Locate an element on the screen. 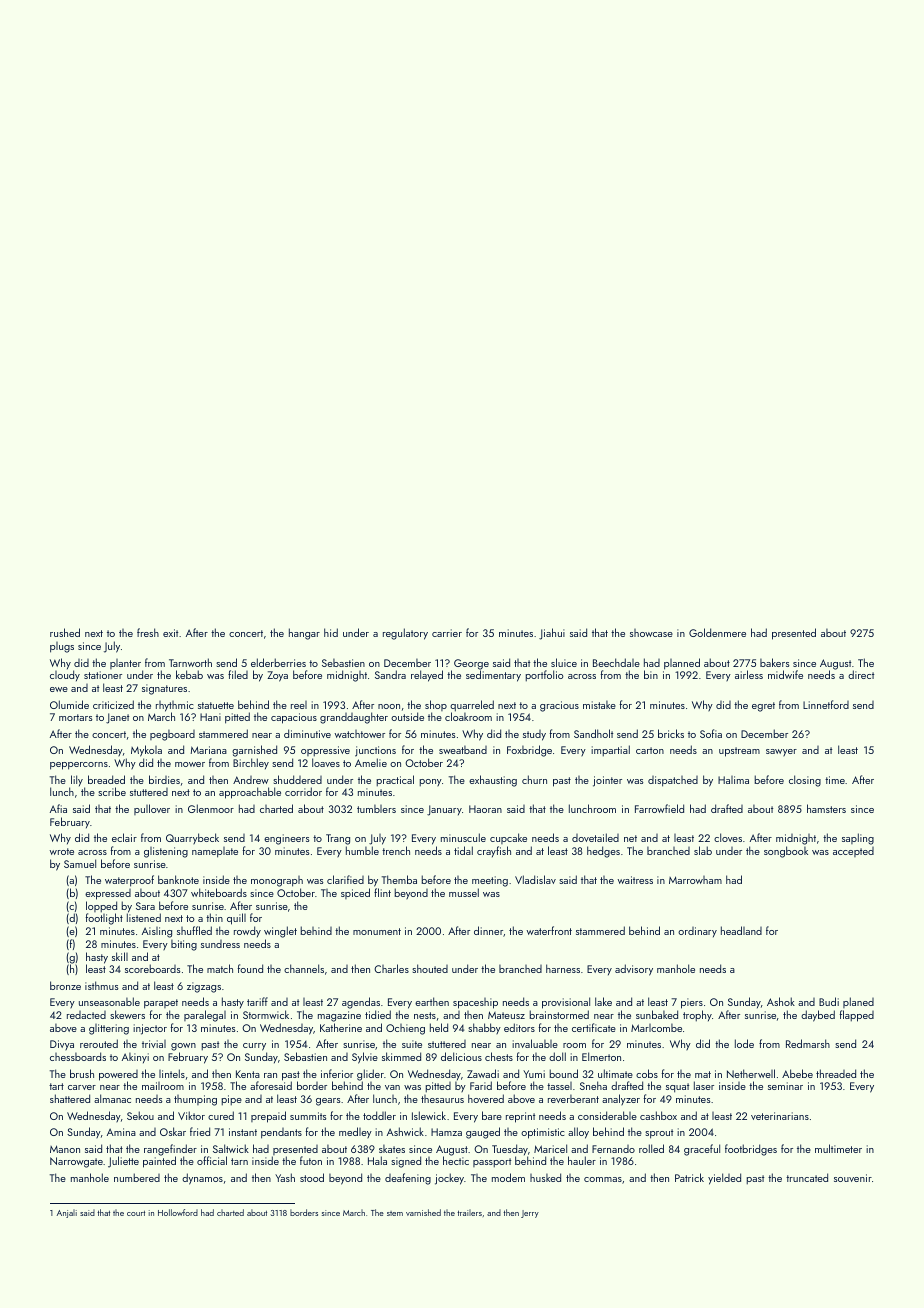 The height and width of the screenshot is (1308, 924). Vladislav is located at coordinates (535, 879).
